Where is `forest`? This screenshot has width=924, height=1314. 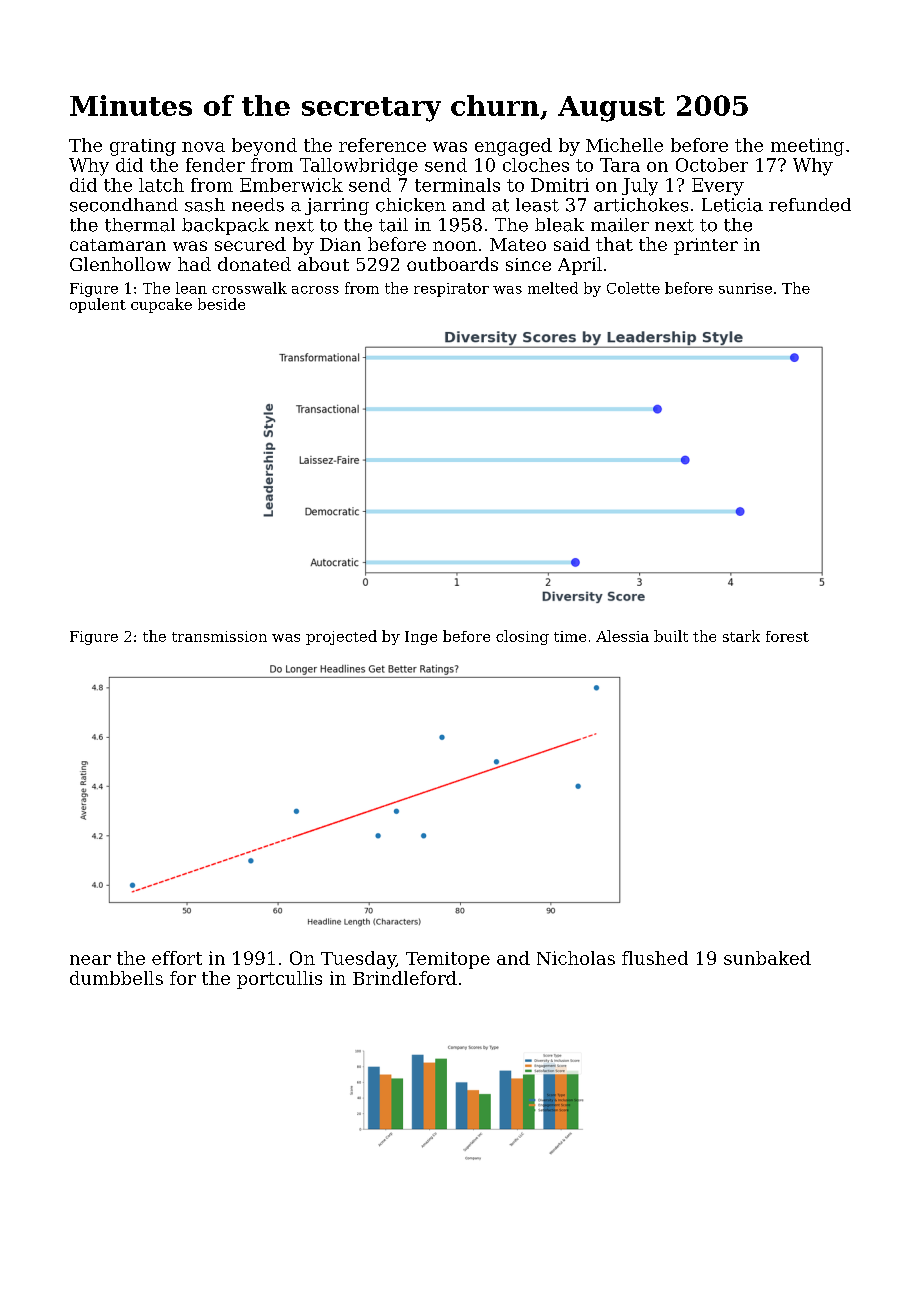
forest is located at coordinates (787, 636).
